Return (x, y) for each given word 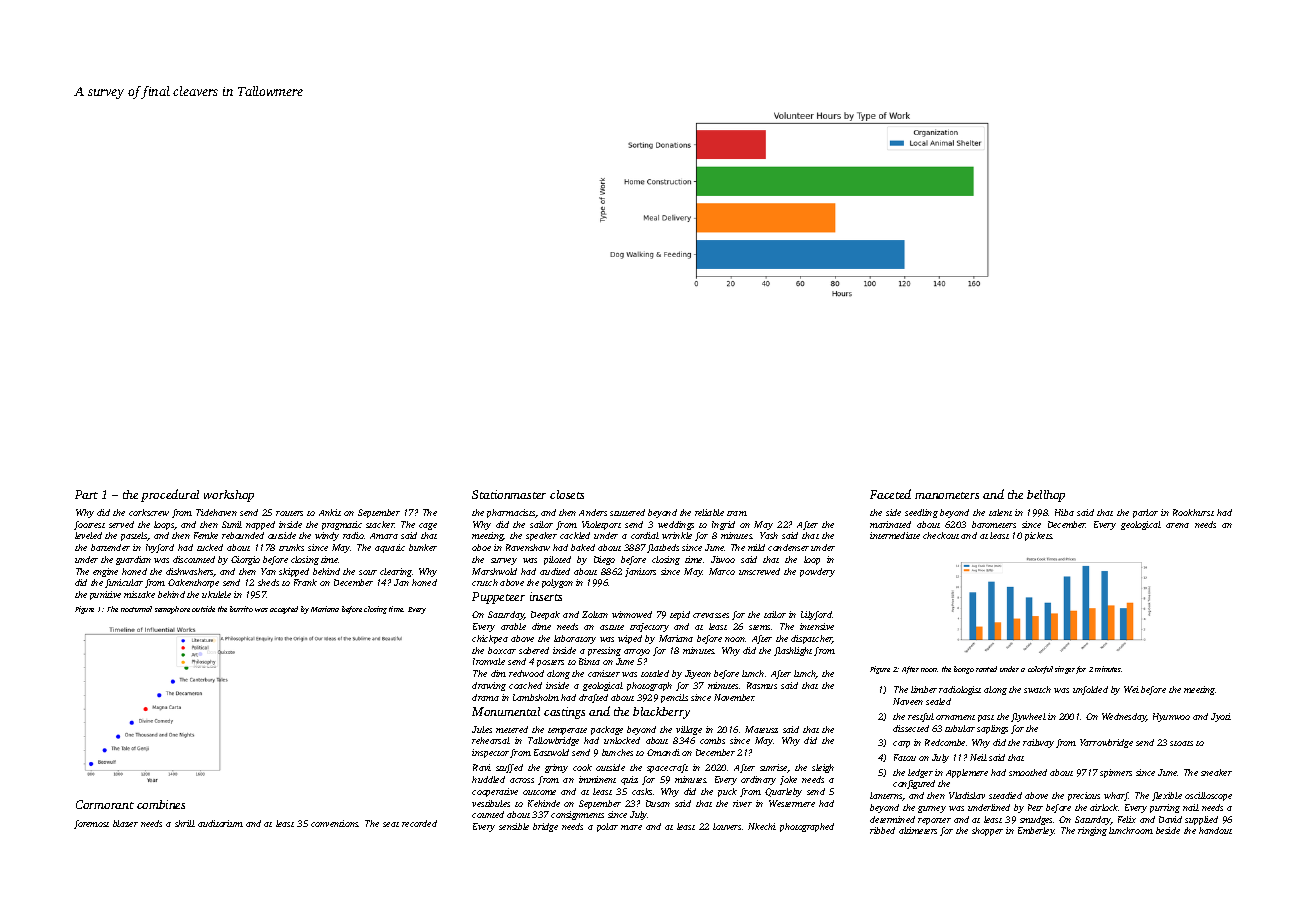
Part (86, 494)
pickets (1039, 536)
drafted (593, 698)
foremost (91, 824)
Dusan (658, 803)
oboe (481, 547)
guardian (133, 560)
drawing (489, 686)
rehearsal (491, 740)
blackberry (661, 713)
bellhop (1046, 496)
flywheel (1028, 717)
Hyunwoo (1171, 717)
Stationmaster (509, 494)
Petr (1035, 807)
